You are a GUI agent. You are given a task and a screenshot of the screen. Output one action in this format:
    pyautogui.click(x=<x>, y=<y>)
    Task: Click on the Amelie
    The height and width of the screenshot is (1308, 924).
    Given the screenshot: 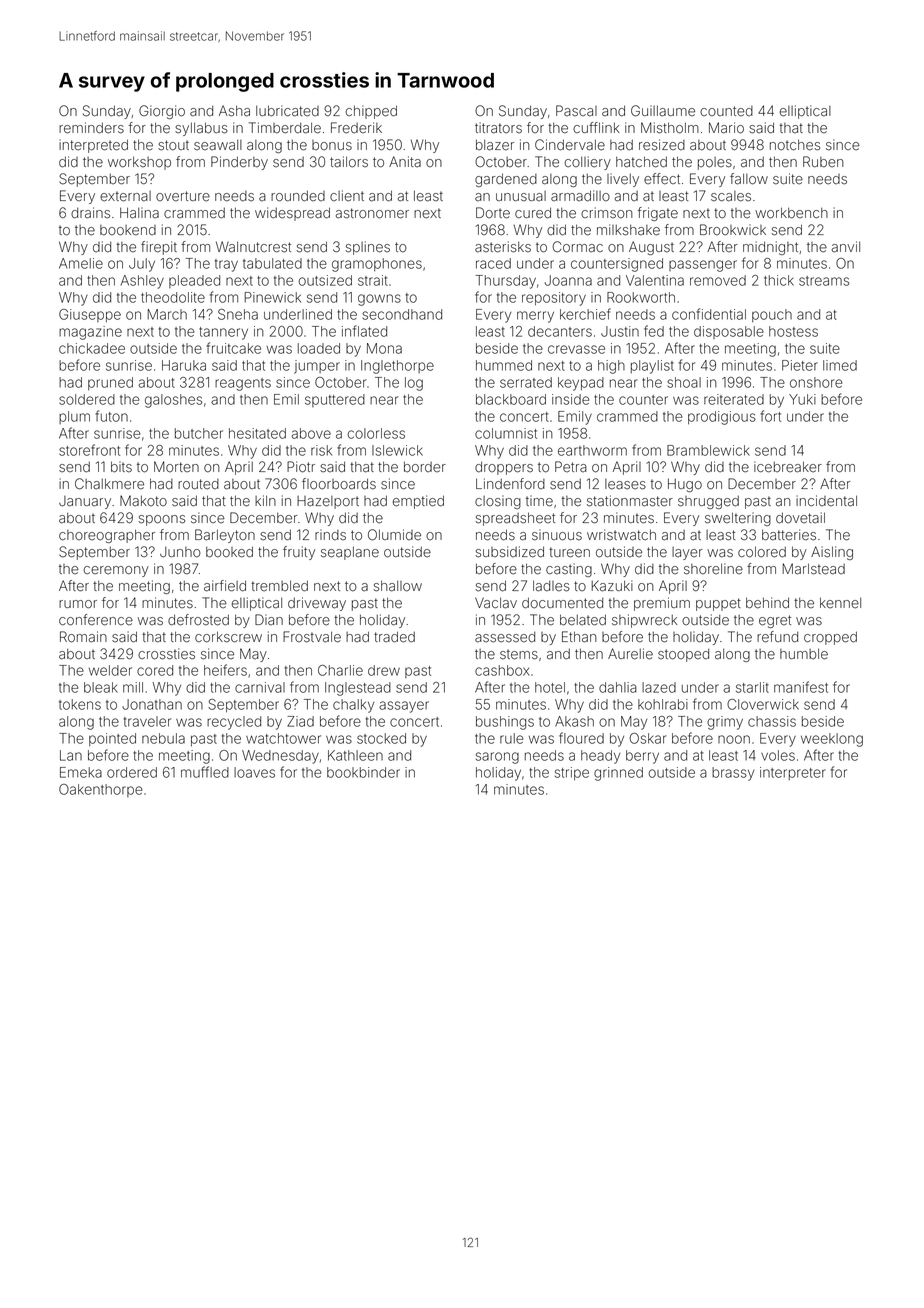 What is the action you would take?
    pyautogui.click(x=81, y=263)
